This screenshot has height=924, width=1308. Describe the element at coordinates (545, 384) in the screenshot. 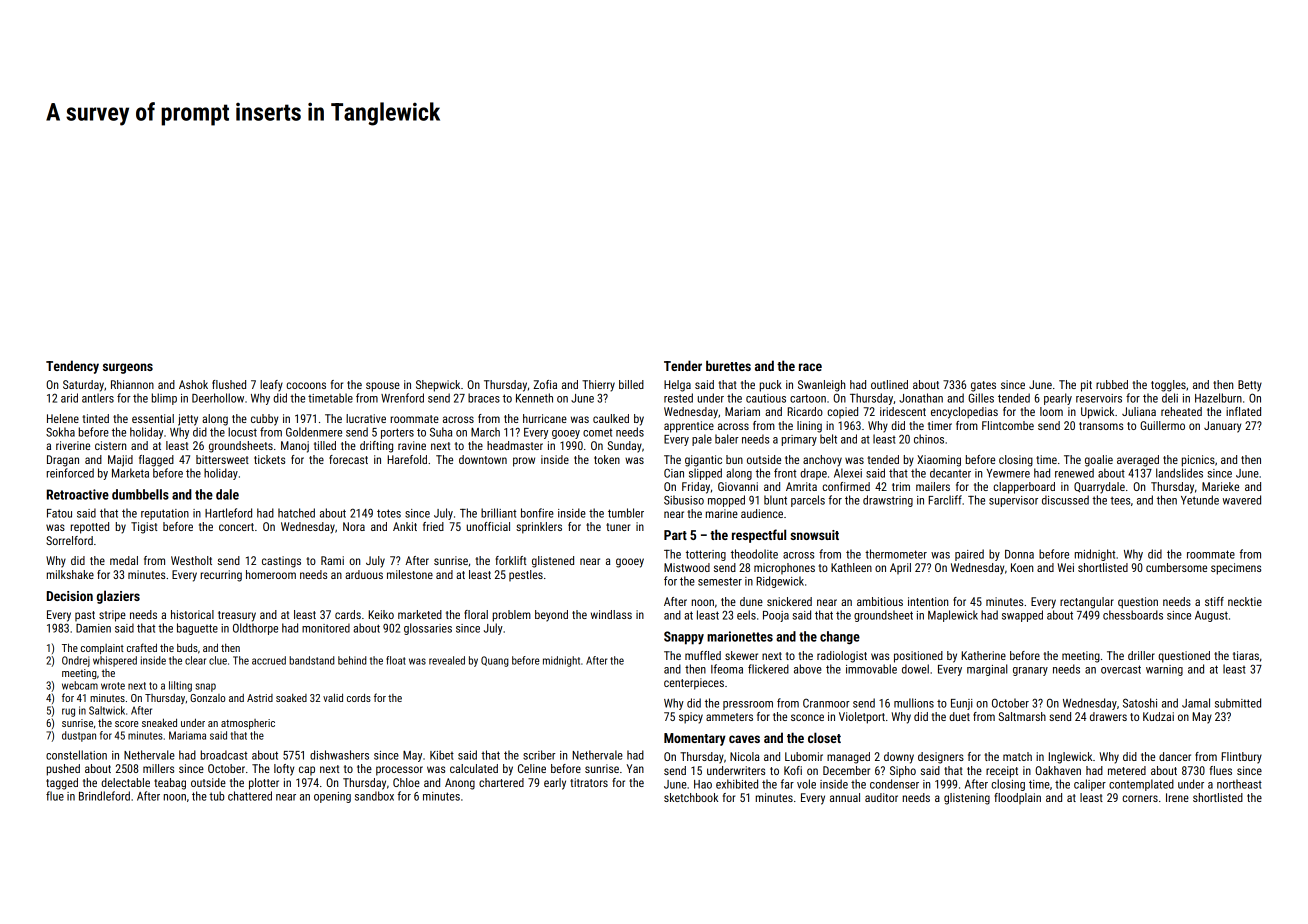

I see `Zofia` at that location.
